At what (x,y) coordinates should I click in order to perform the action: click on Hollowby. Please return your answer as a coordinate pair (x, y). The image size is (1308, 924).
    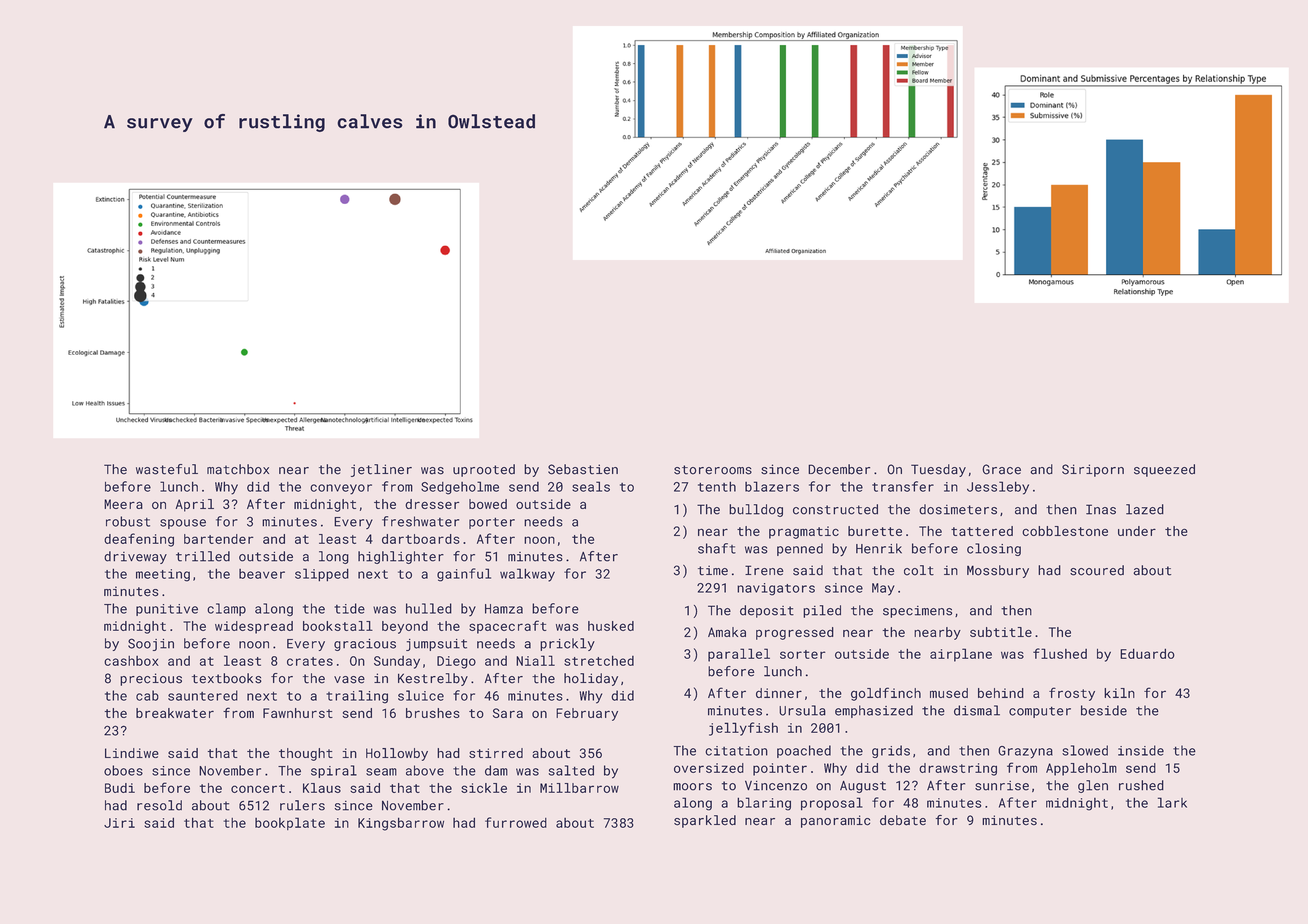
    Looking at the image, I should click on (397, 754).
